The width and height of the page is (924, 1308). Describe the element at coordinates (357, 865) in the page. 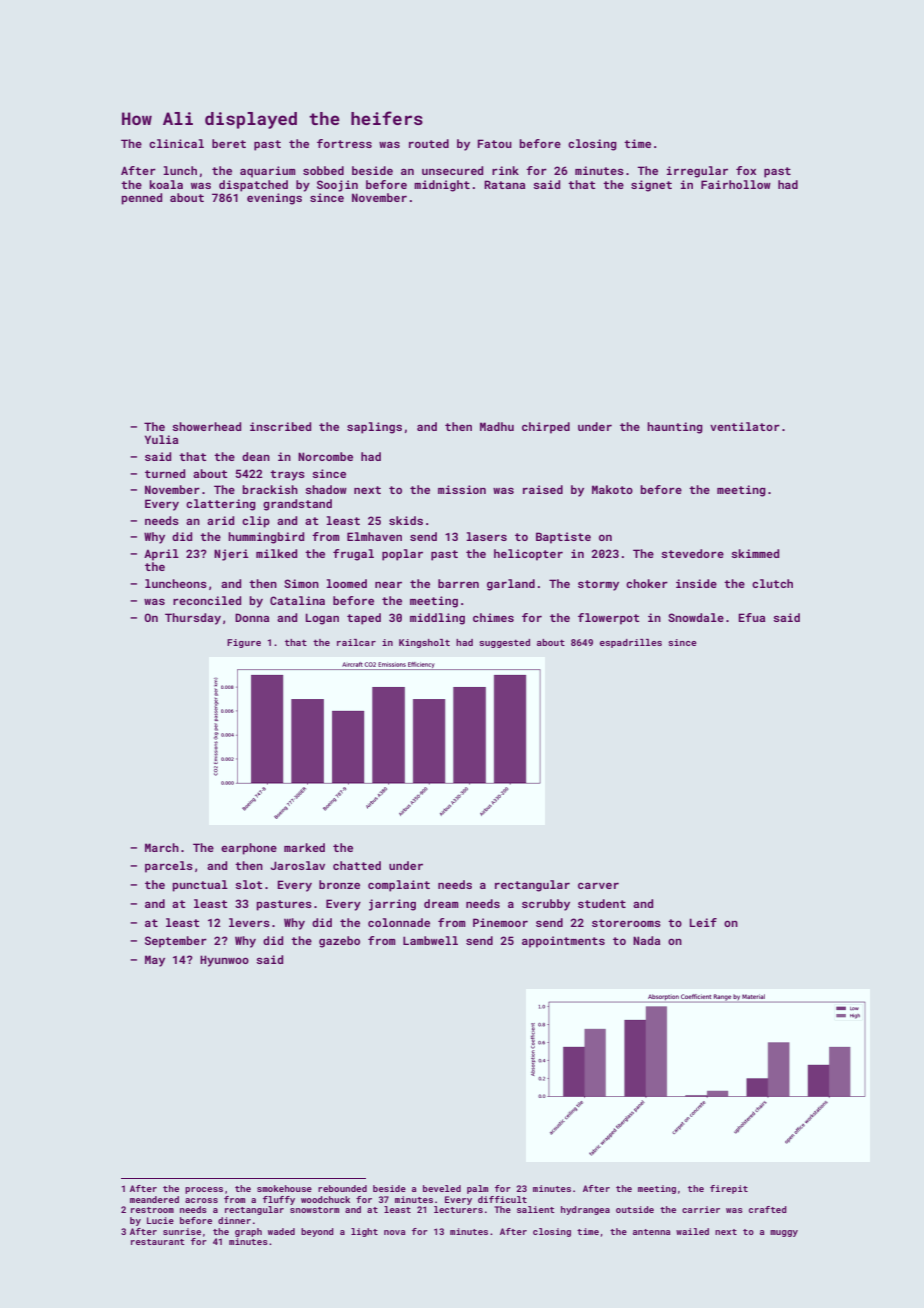

I see `chatted` at that location.
